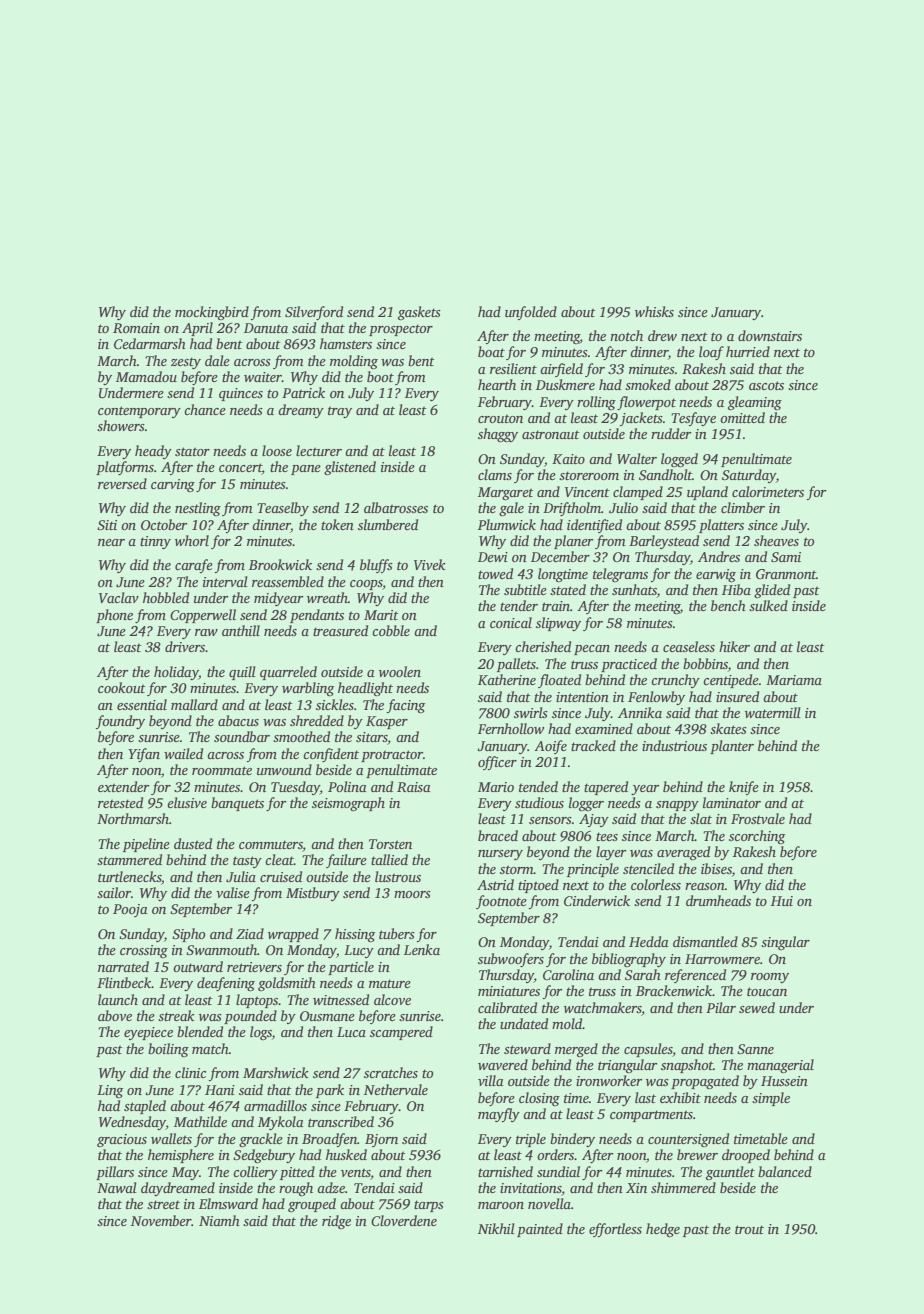 This image has height=1314, width=924. I want to click on Hui, so click(782, 901).
